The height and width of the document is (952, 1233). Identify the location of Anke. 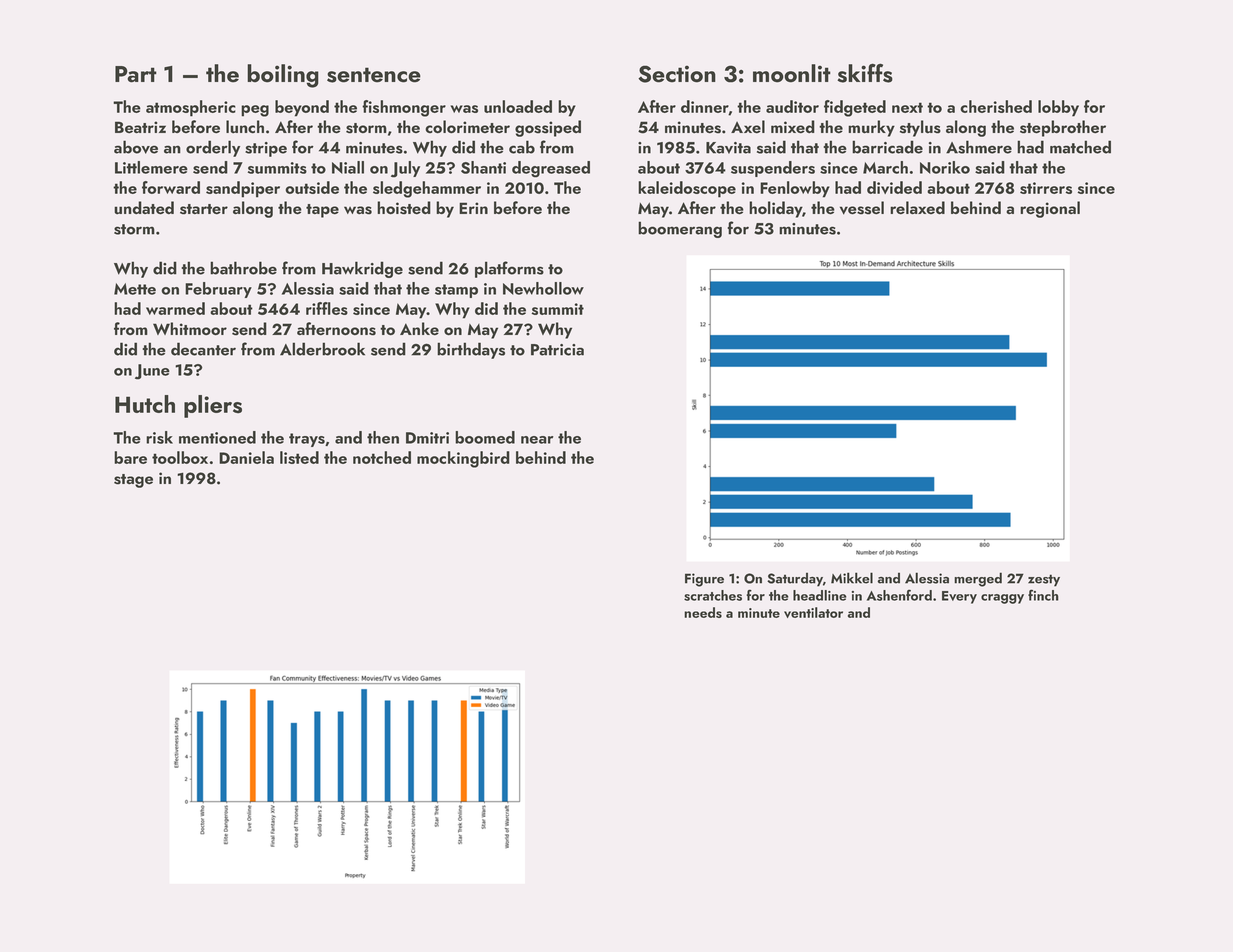
(419, 328).
